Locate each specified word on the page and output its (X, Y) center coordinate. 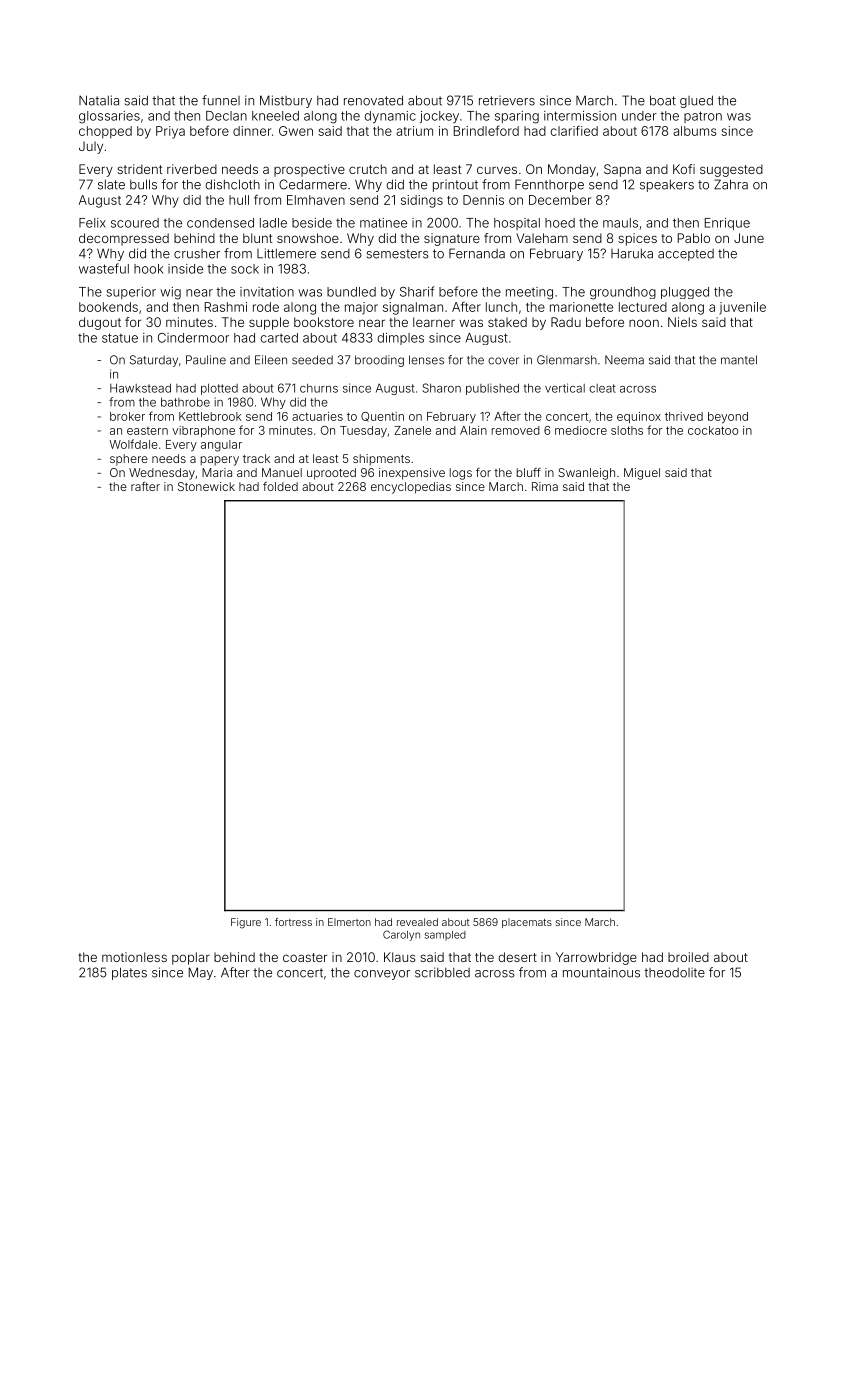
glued (696, 101)
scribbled (442, 972)
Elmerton (349, 922)
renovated (373, 100)
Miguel (642, 474)
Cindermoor (193, 338)
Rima (545, 486)
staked (507, 322)
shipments (381, 460)
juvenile (742, 308)
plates (129, 973)
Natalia (99, 100)
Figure (246, 923)
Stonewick (206, 486)
